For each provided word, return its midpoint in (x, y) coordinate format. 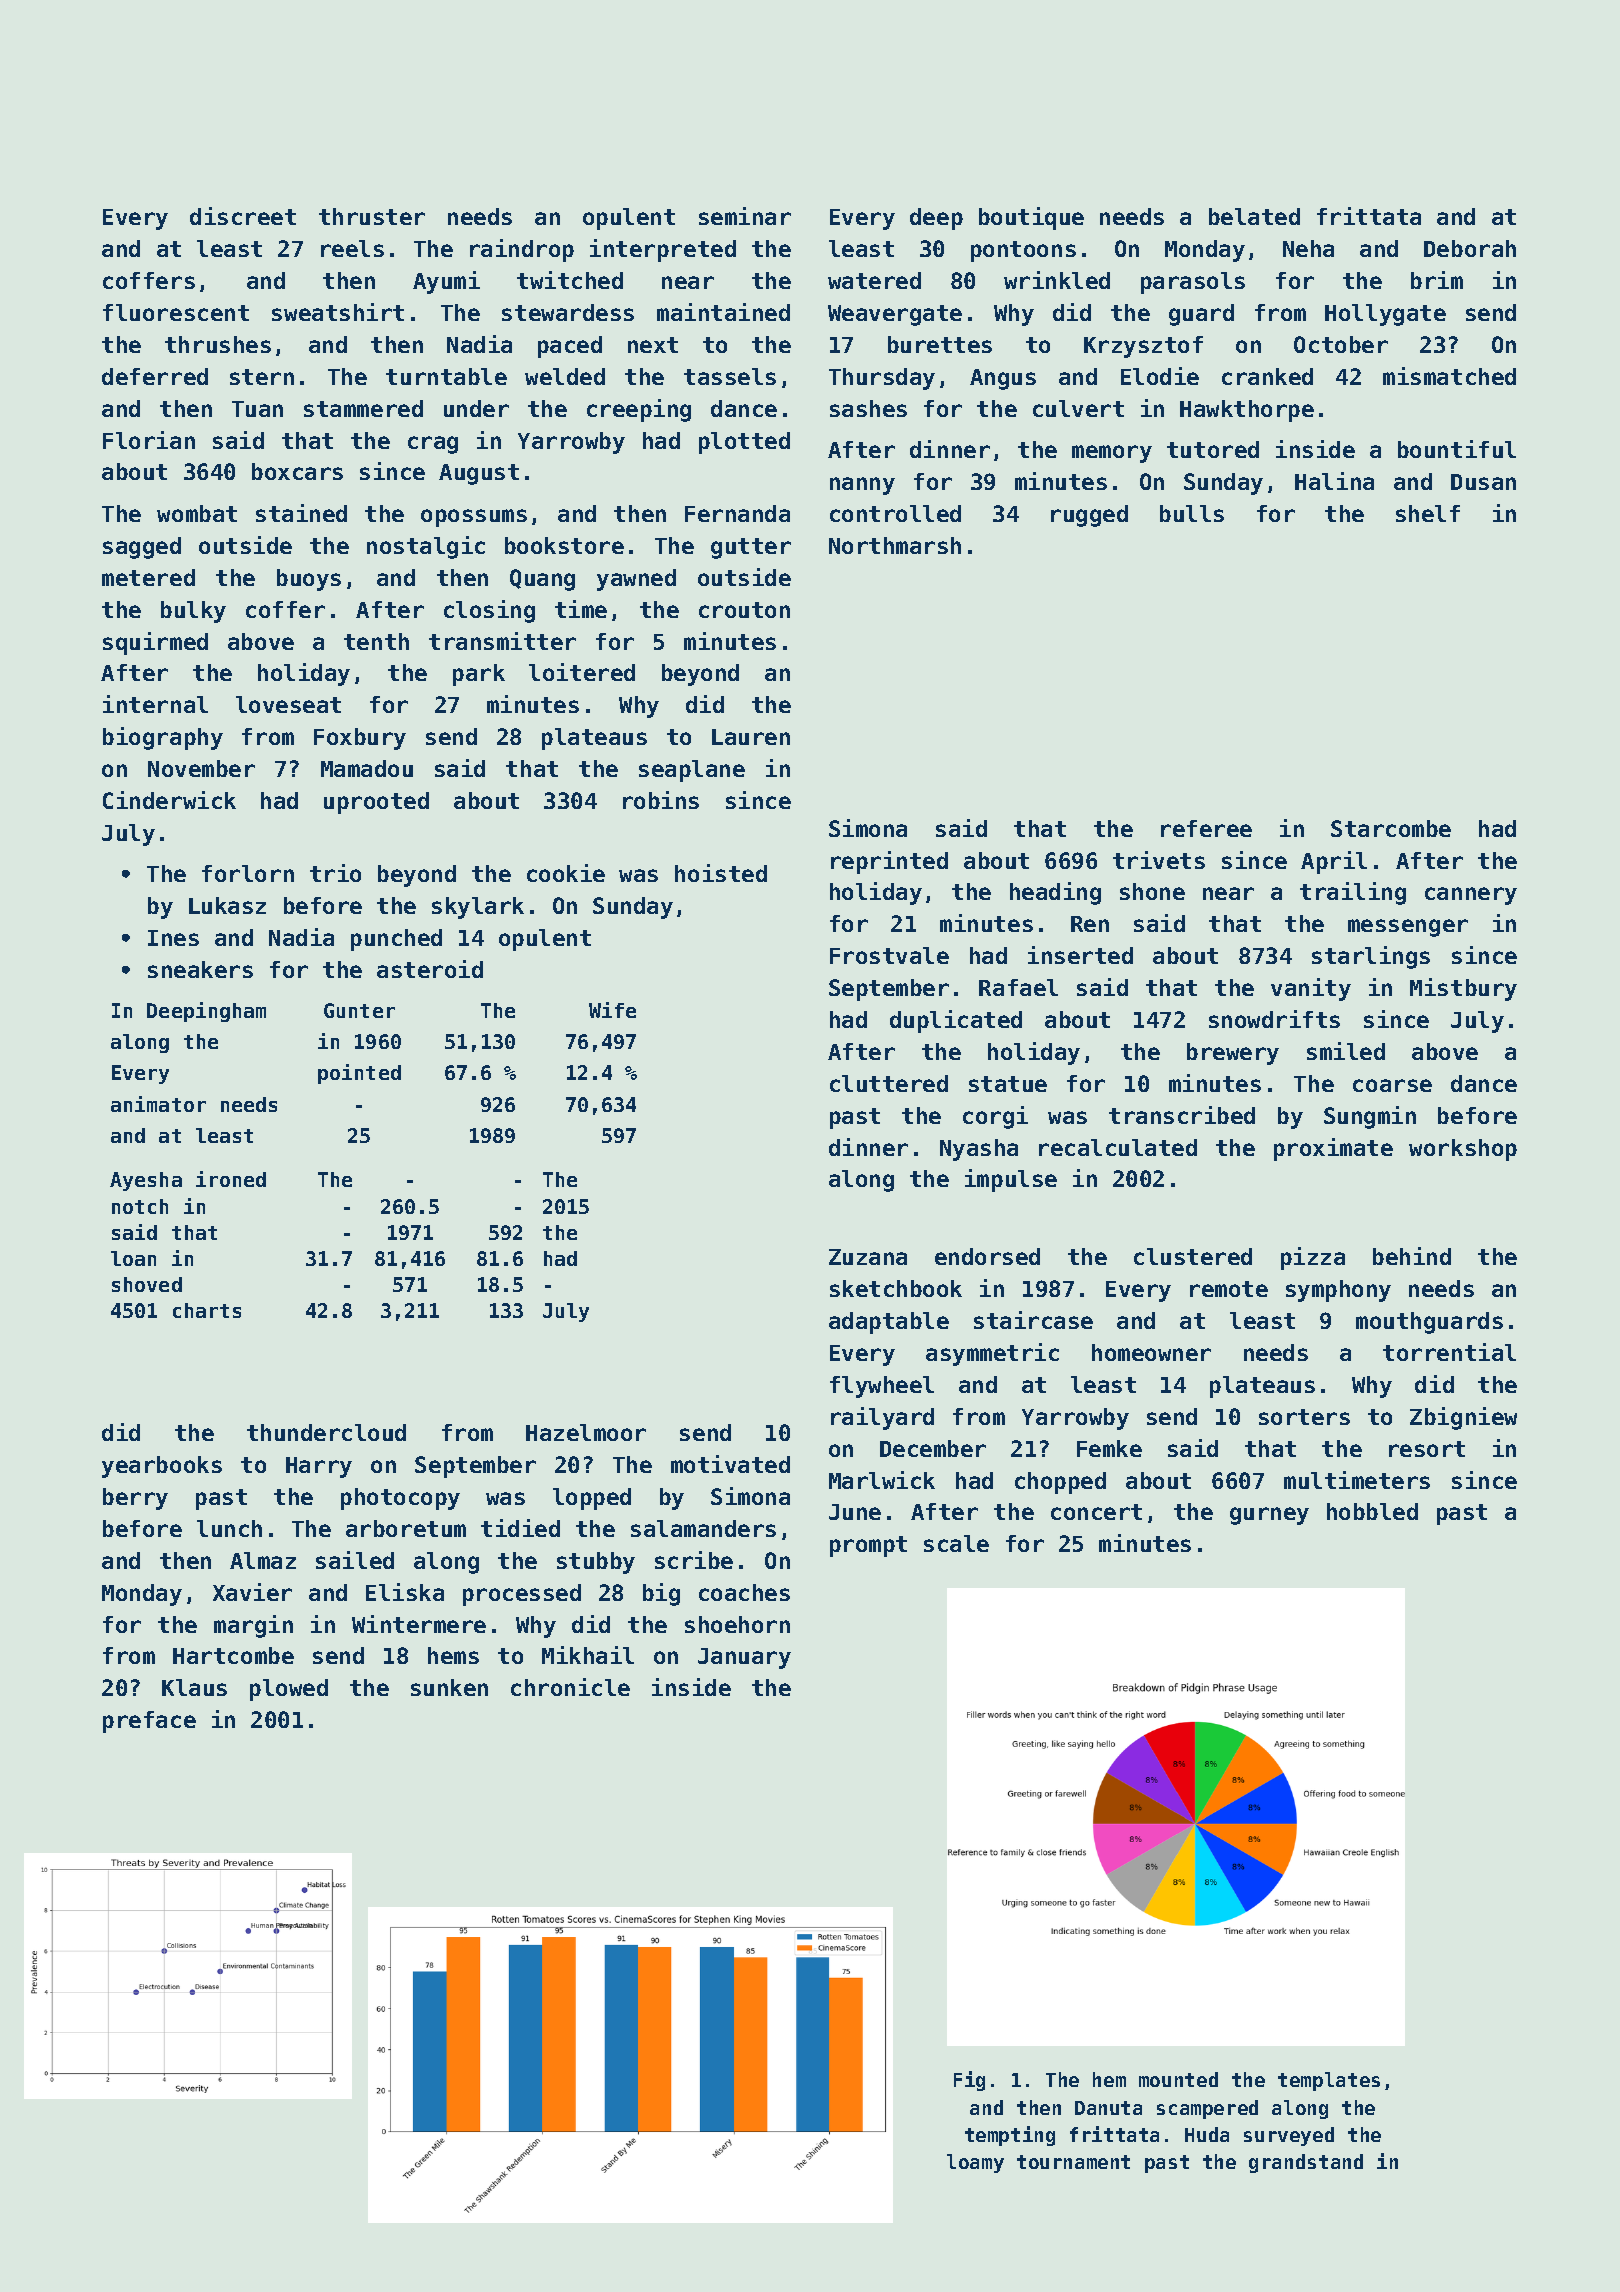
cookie (566, 873)
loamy (975, 2163)
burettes (940, 344)
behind (1412, 1256)
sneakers (200, 969)
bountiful (1457, 449)
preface (149, 1722)
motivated (730, 1464)
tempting (1010, 2136)
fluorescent (176, 312)
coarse (1392, 1085)
